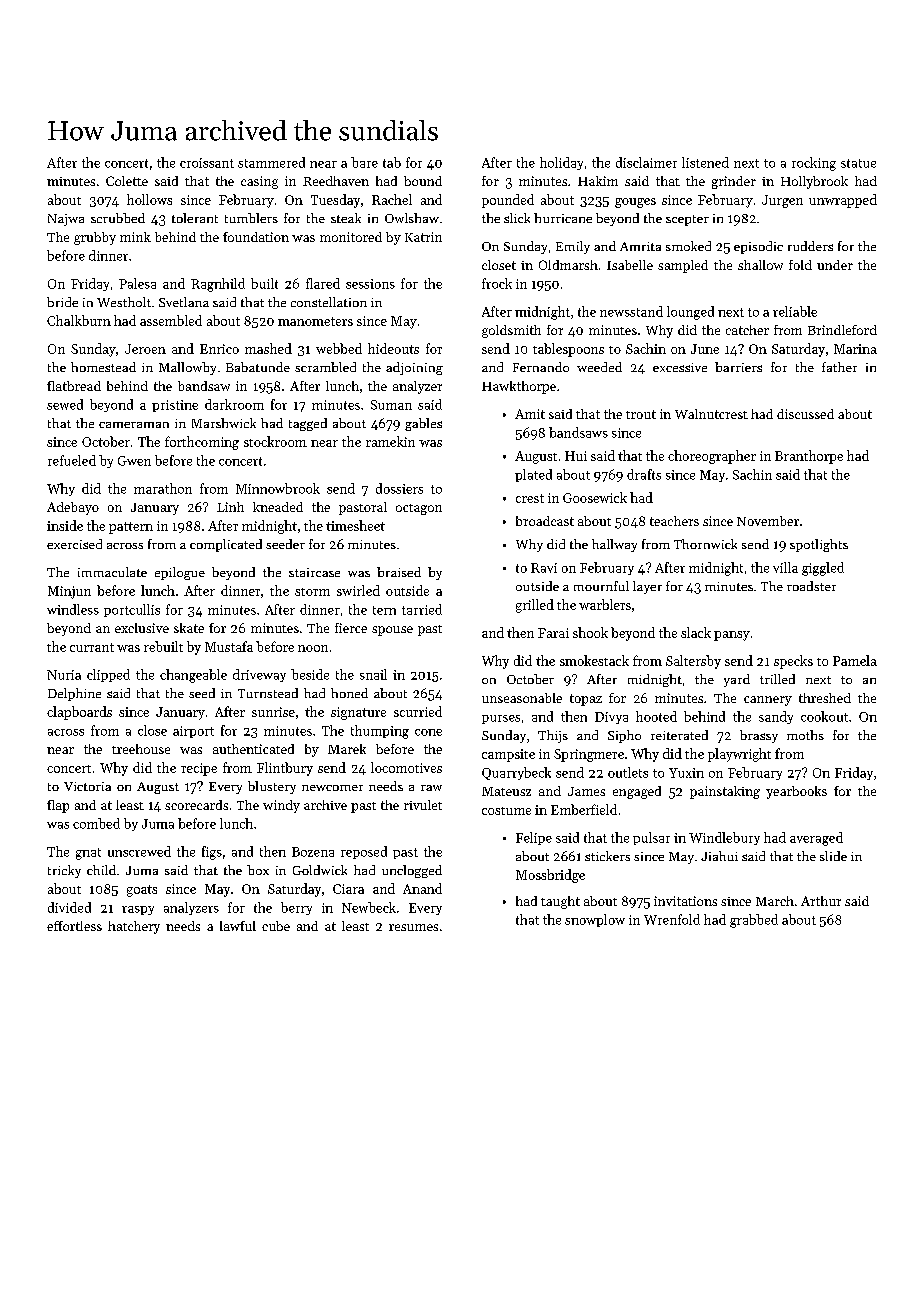 This screenshot has width=924, height=1308. What do you see at coordinates (278, 488) in the screenshot?
I see `Minnowbrook` at bounding box center [278, 488].
